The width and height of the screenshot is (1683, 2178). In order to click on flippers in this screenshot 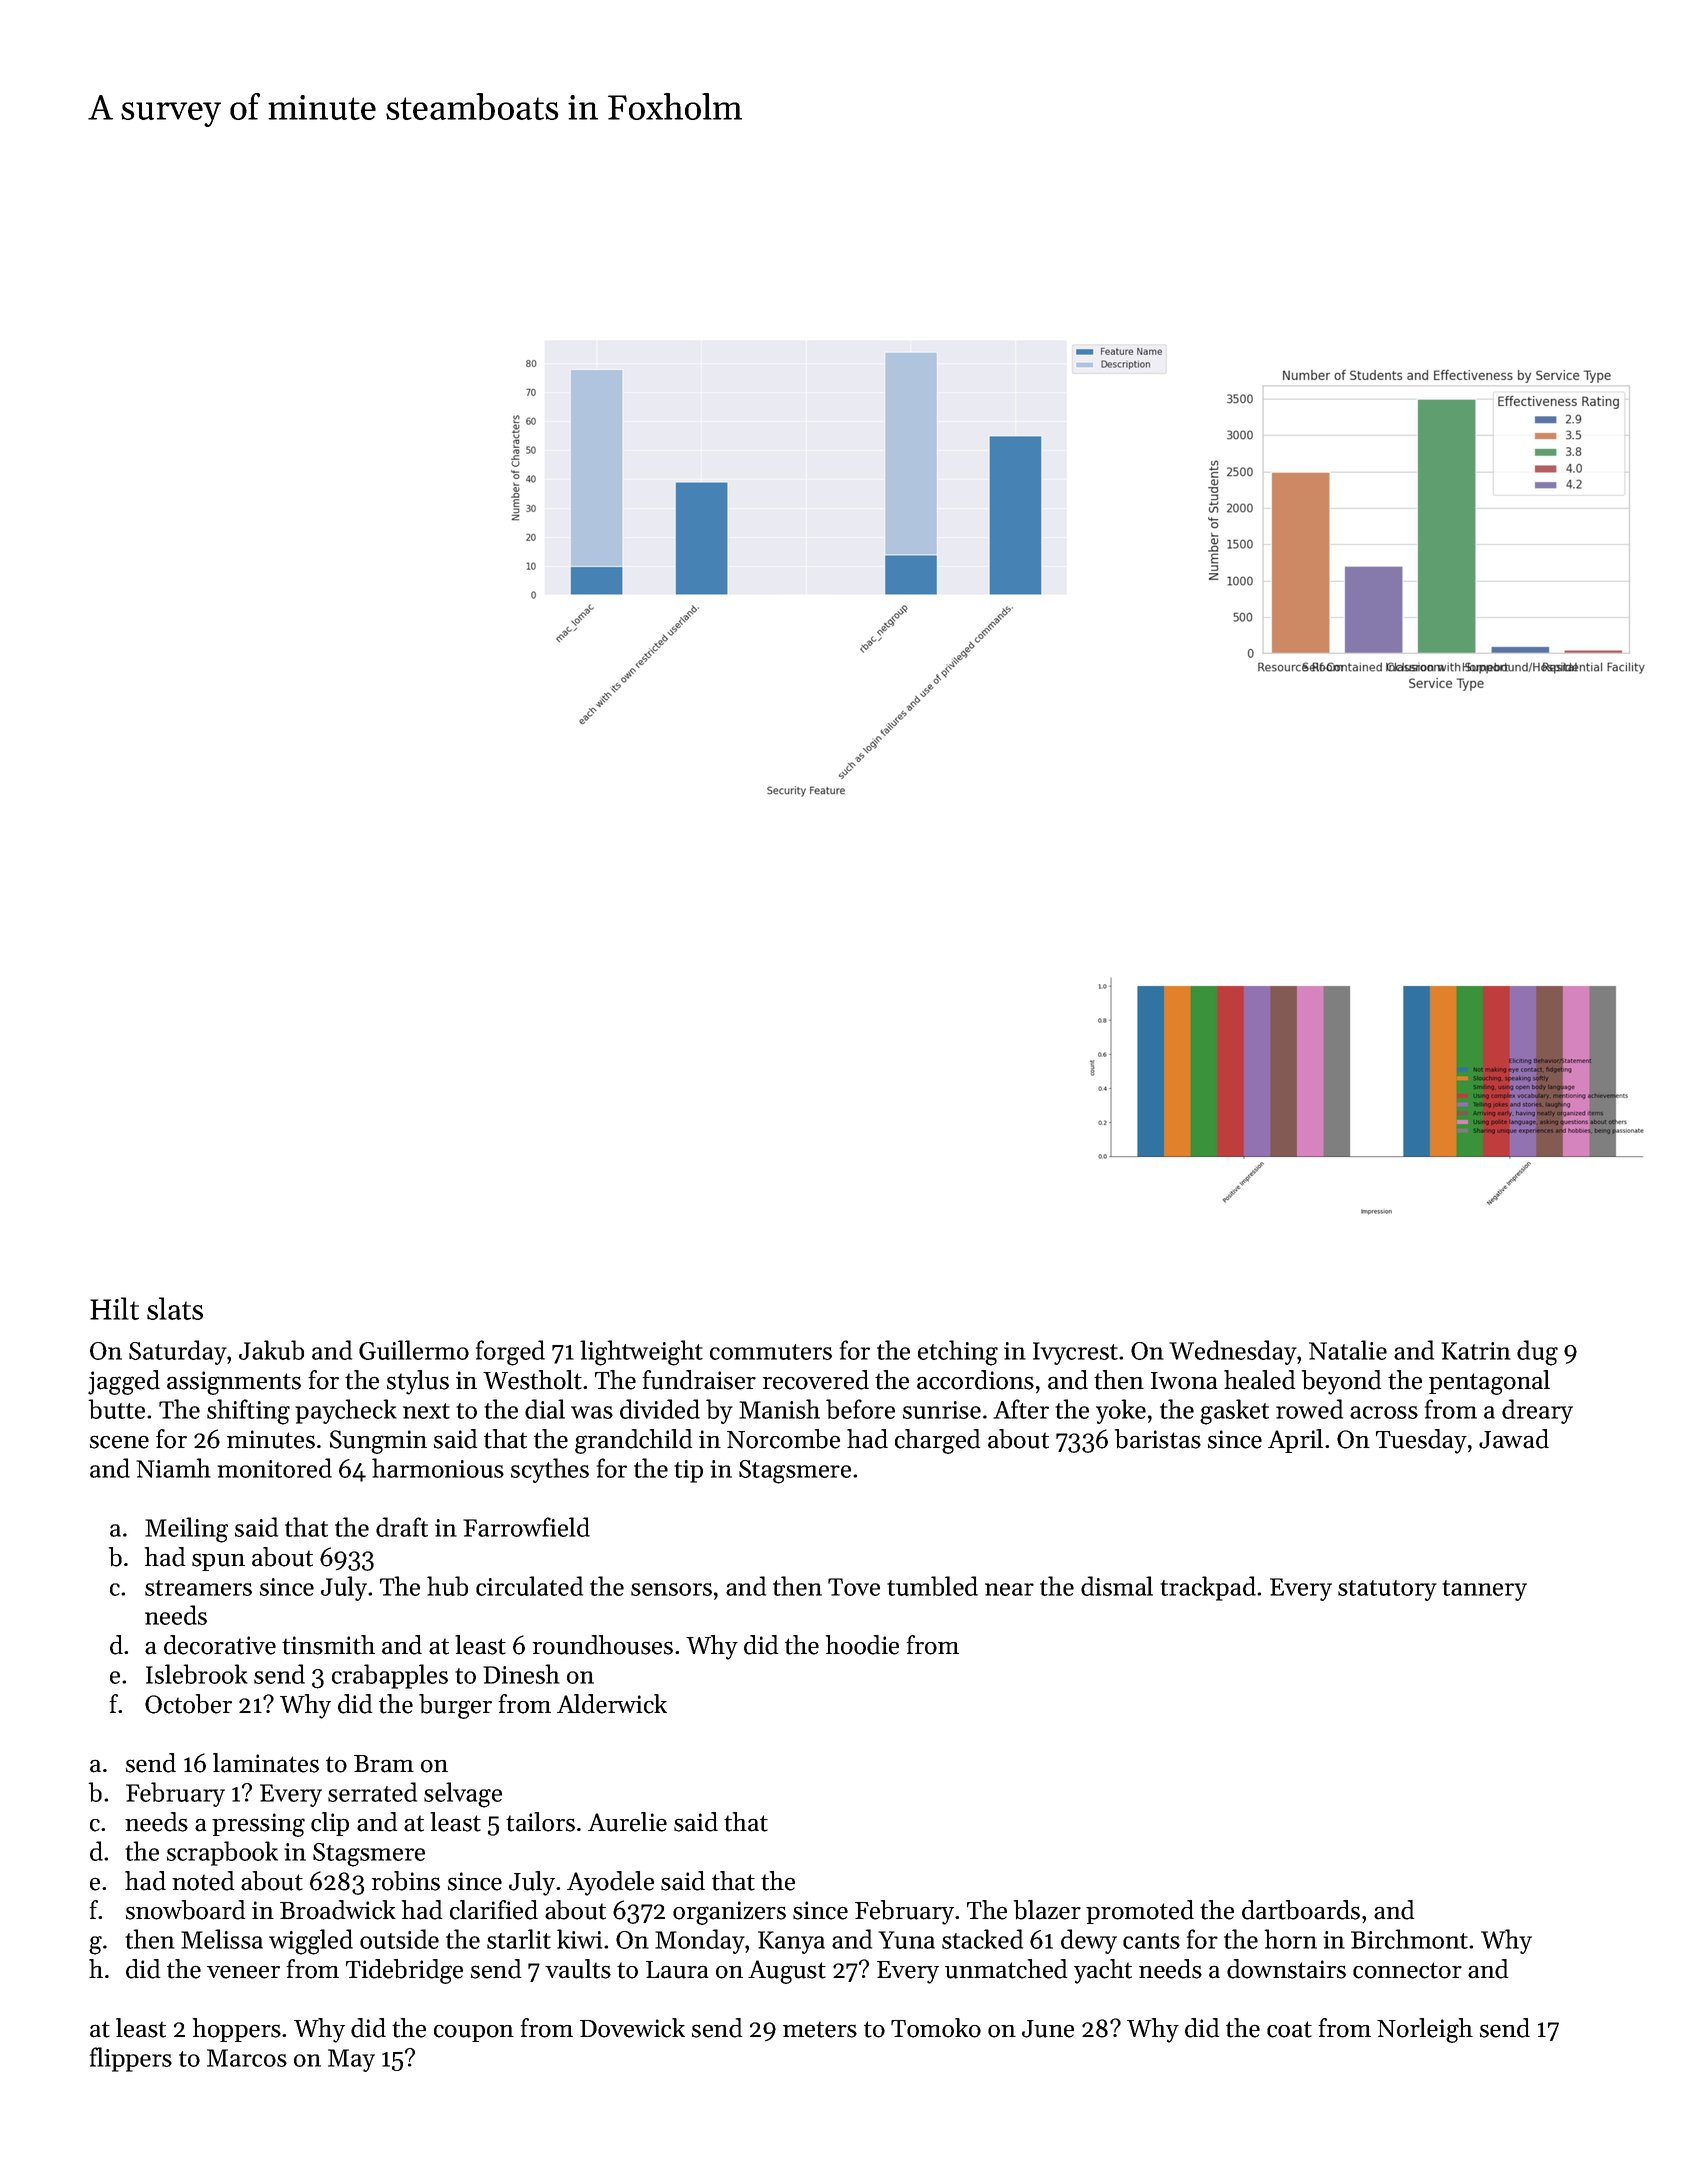, I will do `click(131, 2059)`.
